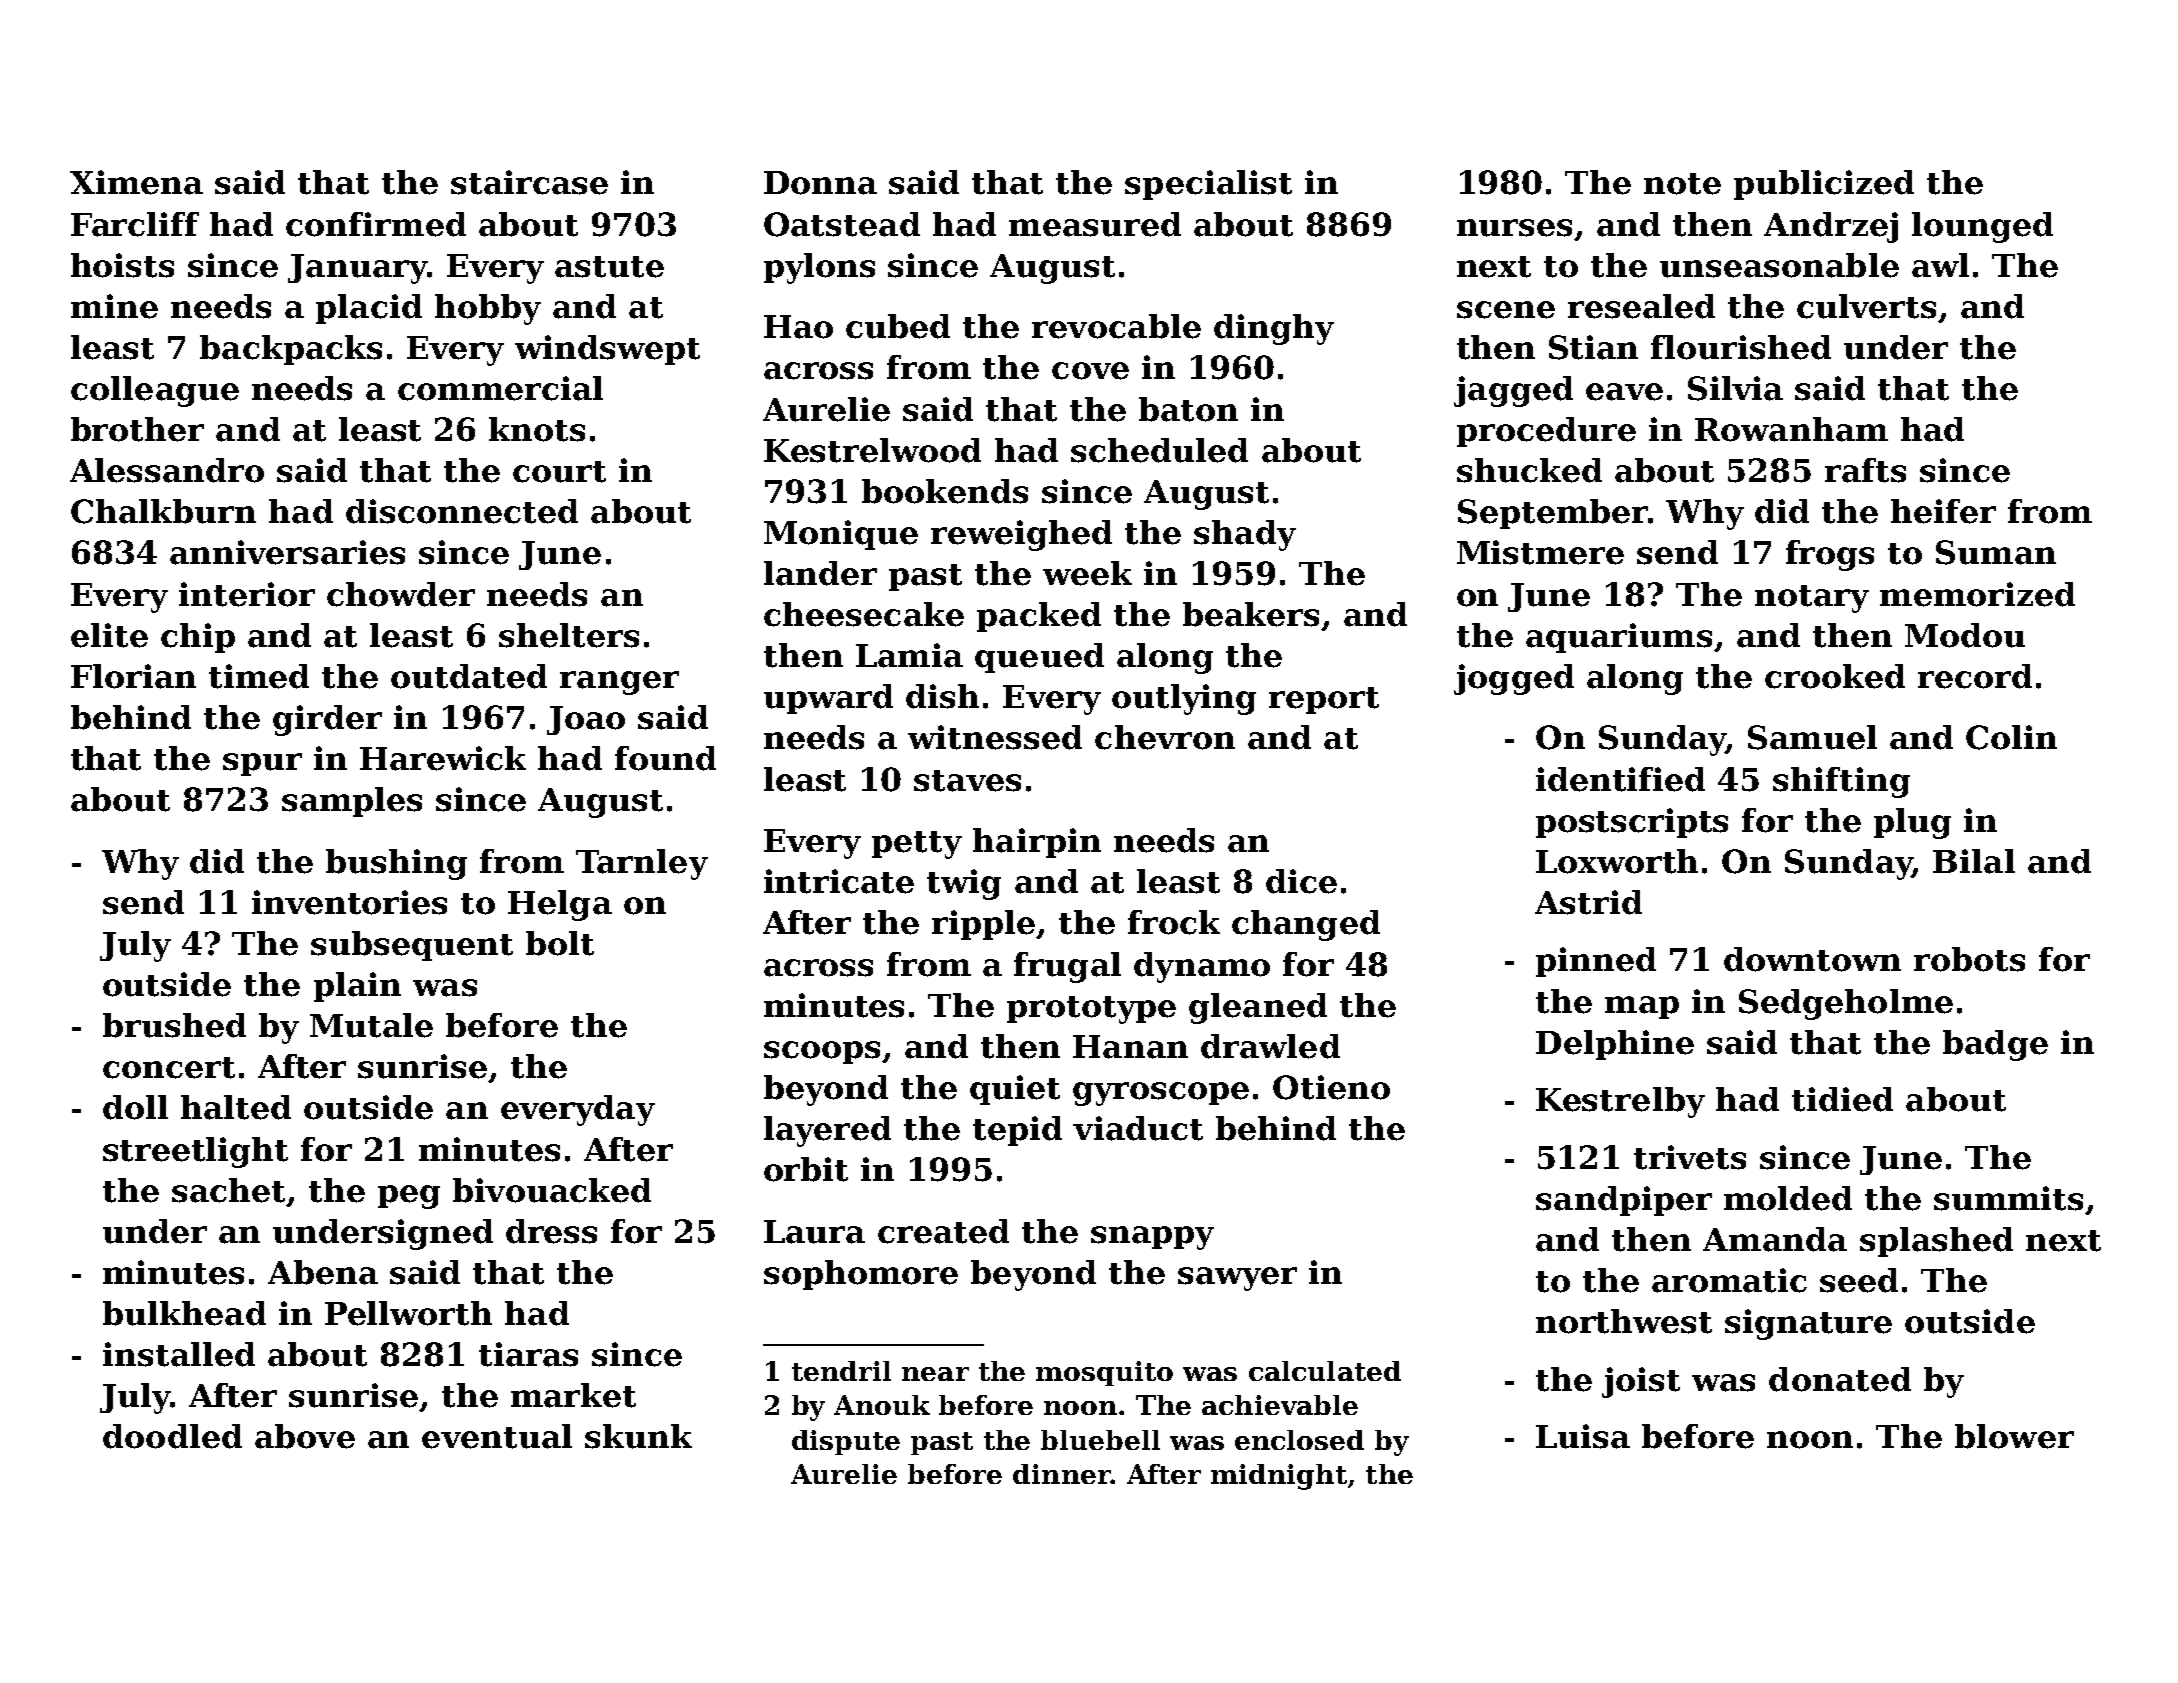  I want to click on Bilal, so click(1974, 861).
